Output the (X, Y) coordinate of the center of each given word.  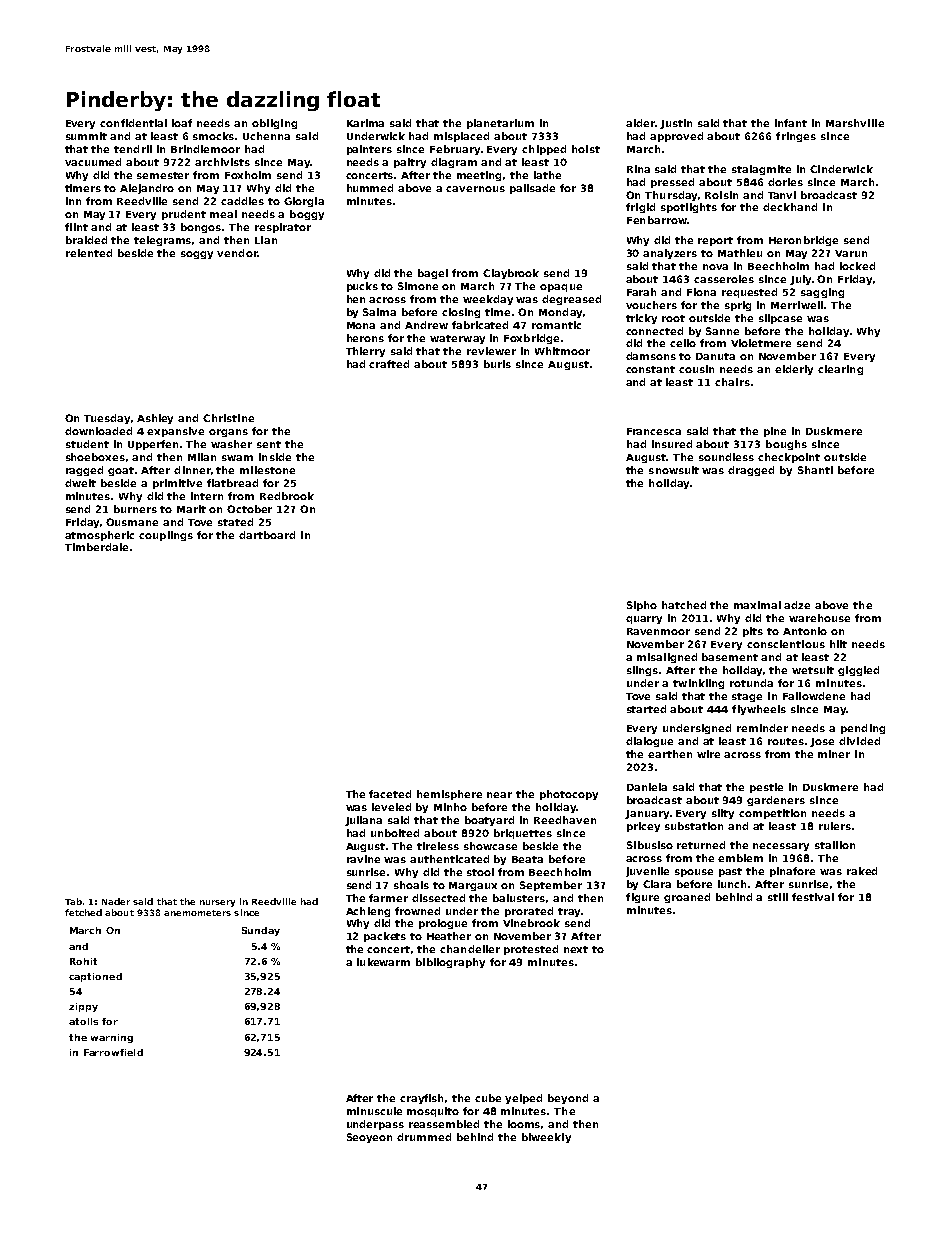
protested (531, 950)
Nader (116, 901)
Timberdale (96, 547)
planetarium (500, 124)
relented (89, 253)
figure (642, 898)
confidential (133, 123)
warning (112, 1038)
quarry (644, 620)
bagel (433, 274)
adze (797, 605)
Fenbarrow (657, 220)
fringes (796, 137)
